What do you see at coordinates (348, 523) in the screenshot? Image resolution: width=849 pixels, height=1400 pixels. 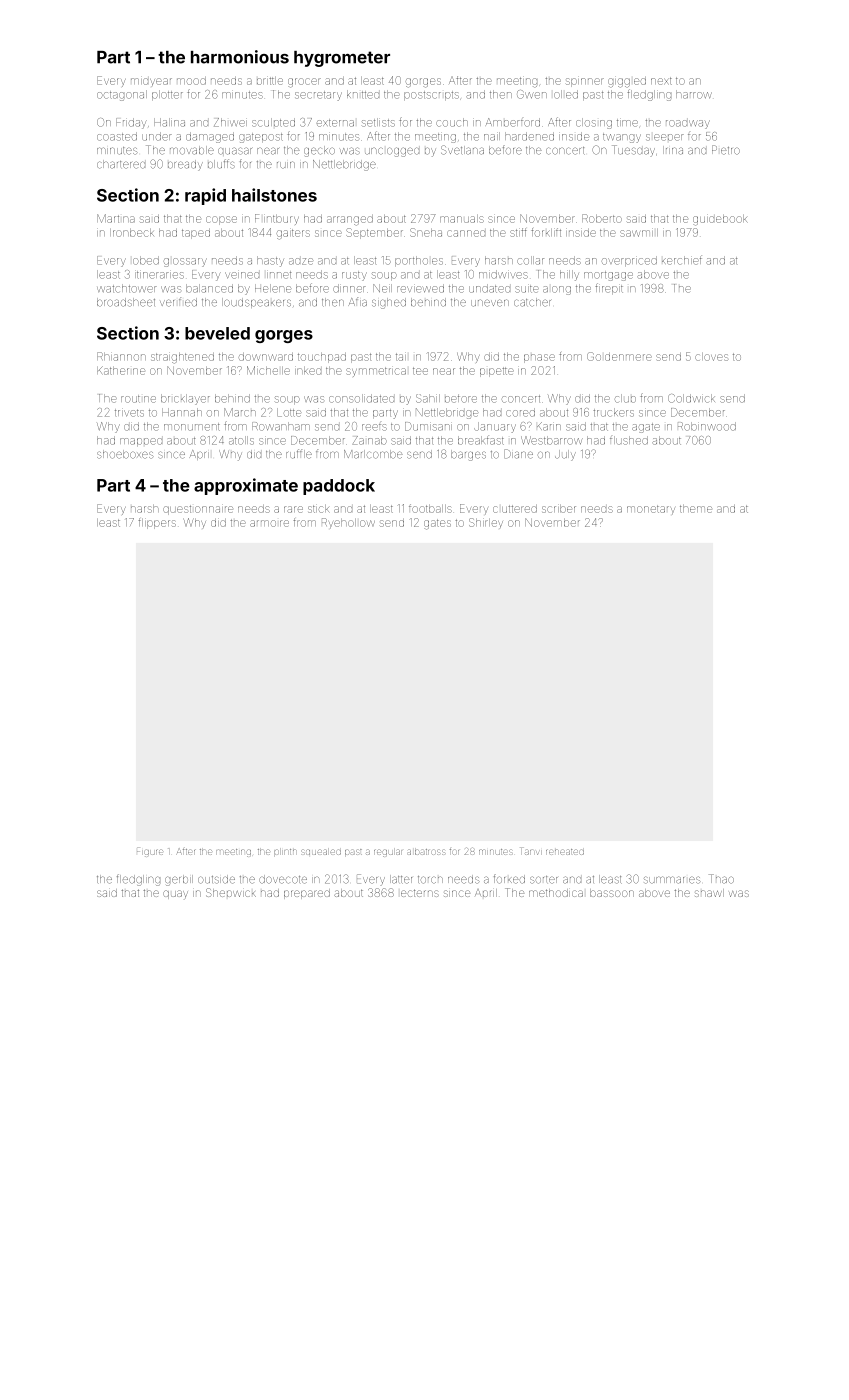 I see `Ryehollow` at bounding box center [348, 523].
